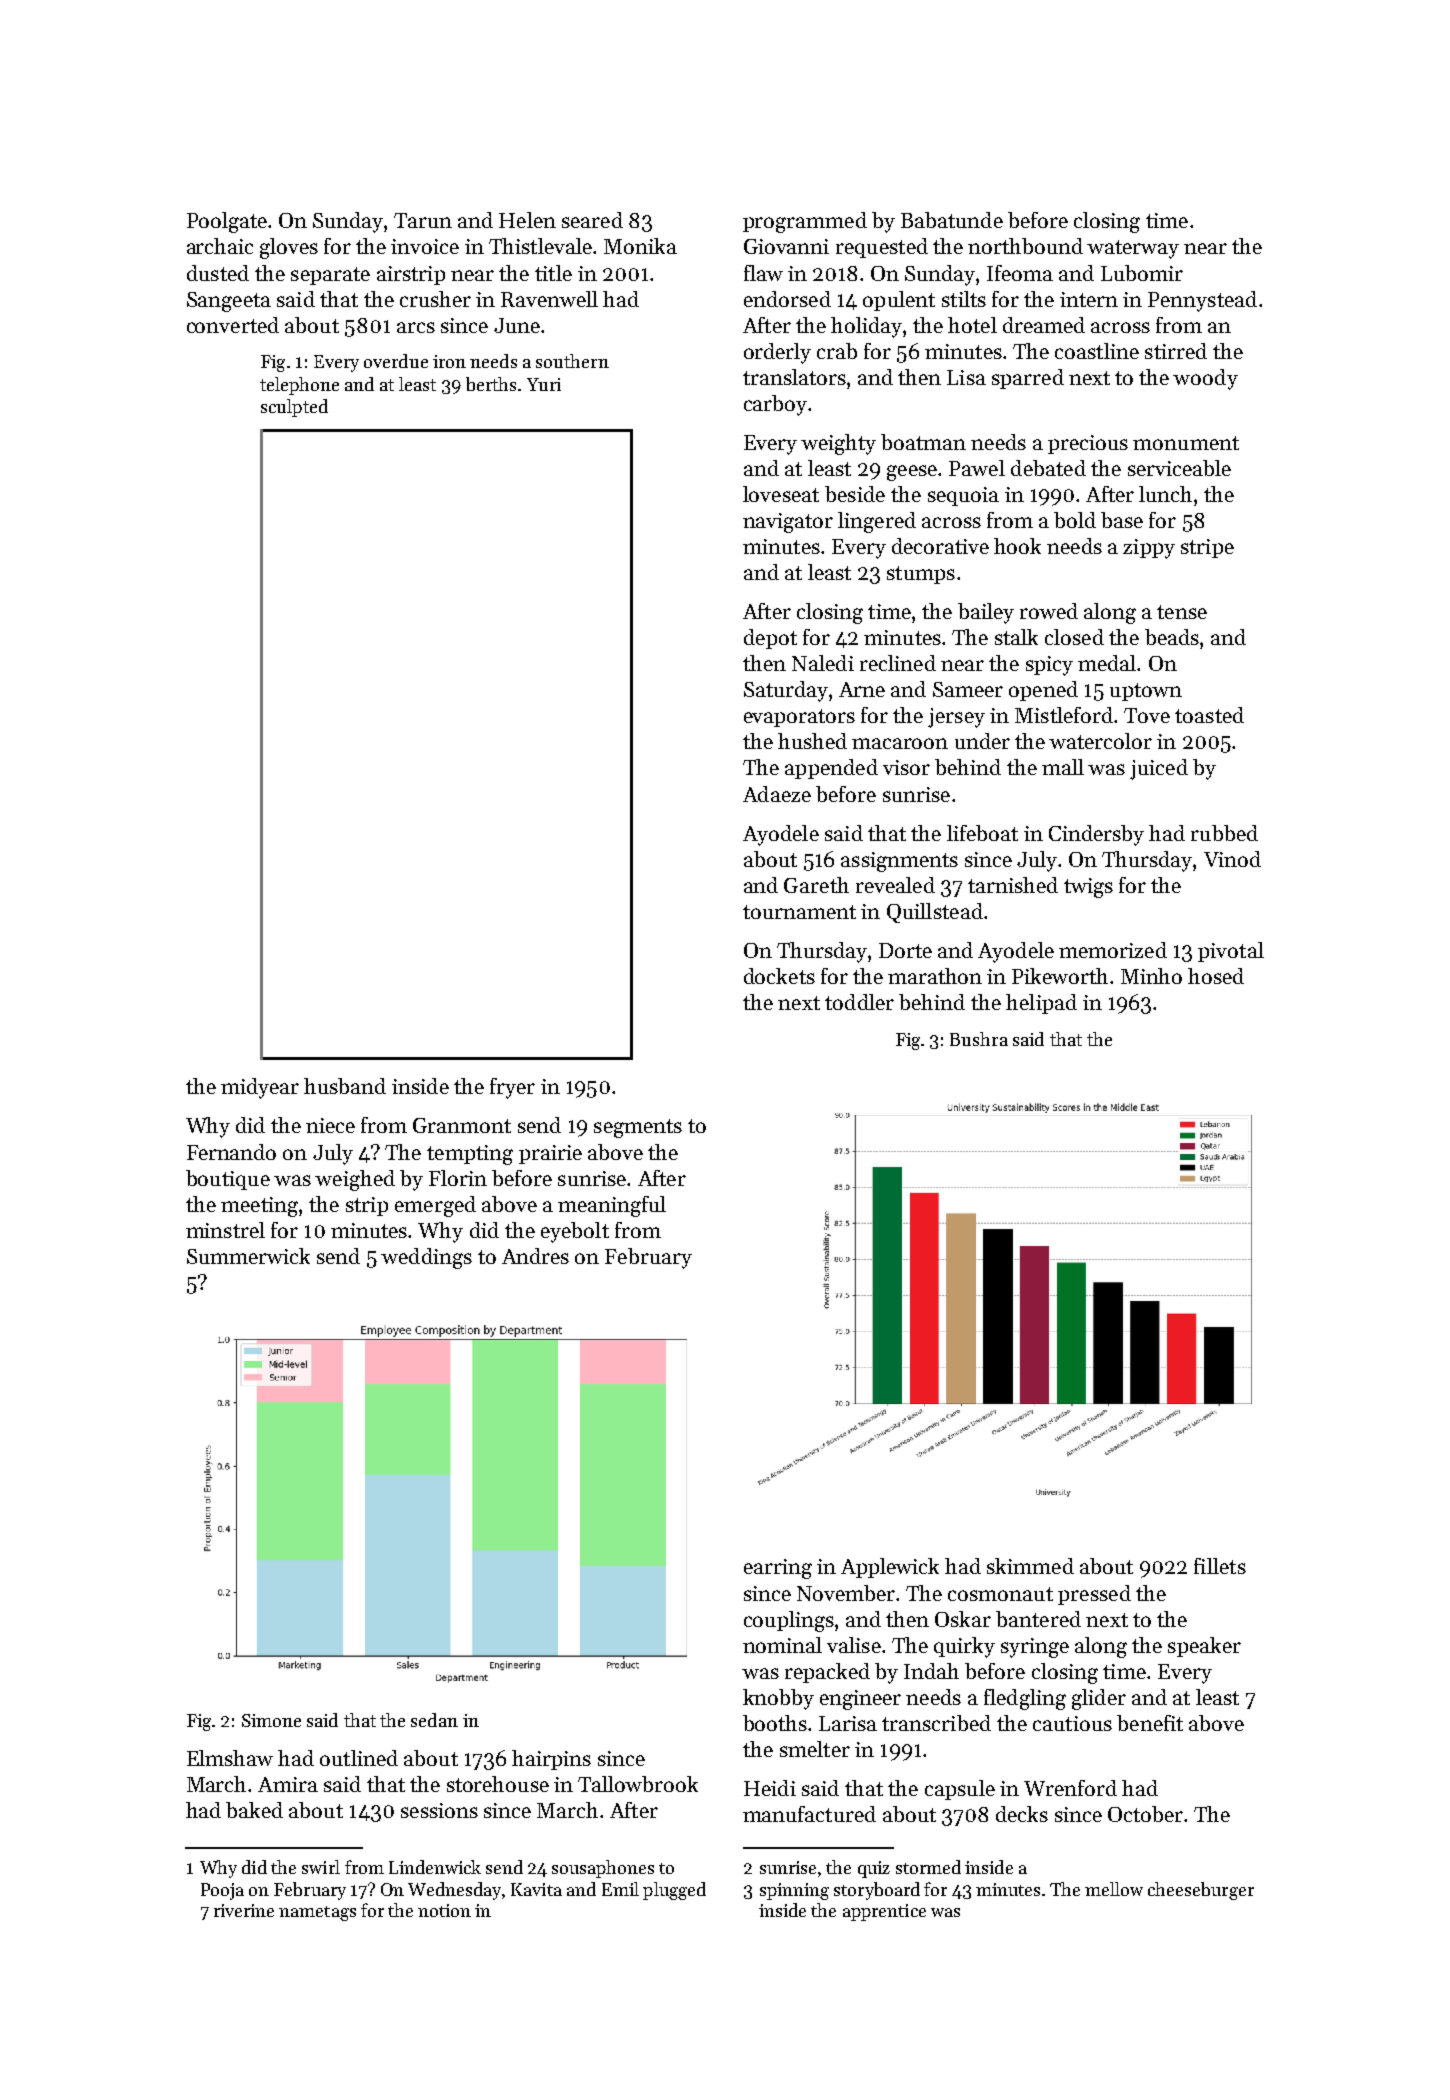 This screenshot has height=2100, width=1450. Describe the element at coordinates (512, 1088) in the screenshot. I see `fryer` at that location.
